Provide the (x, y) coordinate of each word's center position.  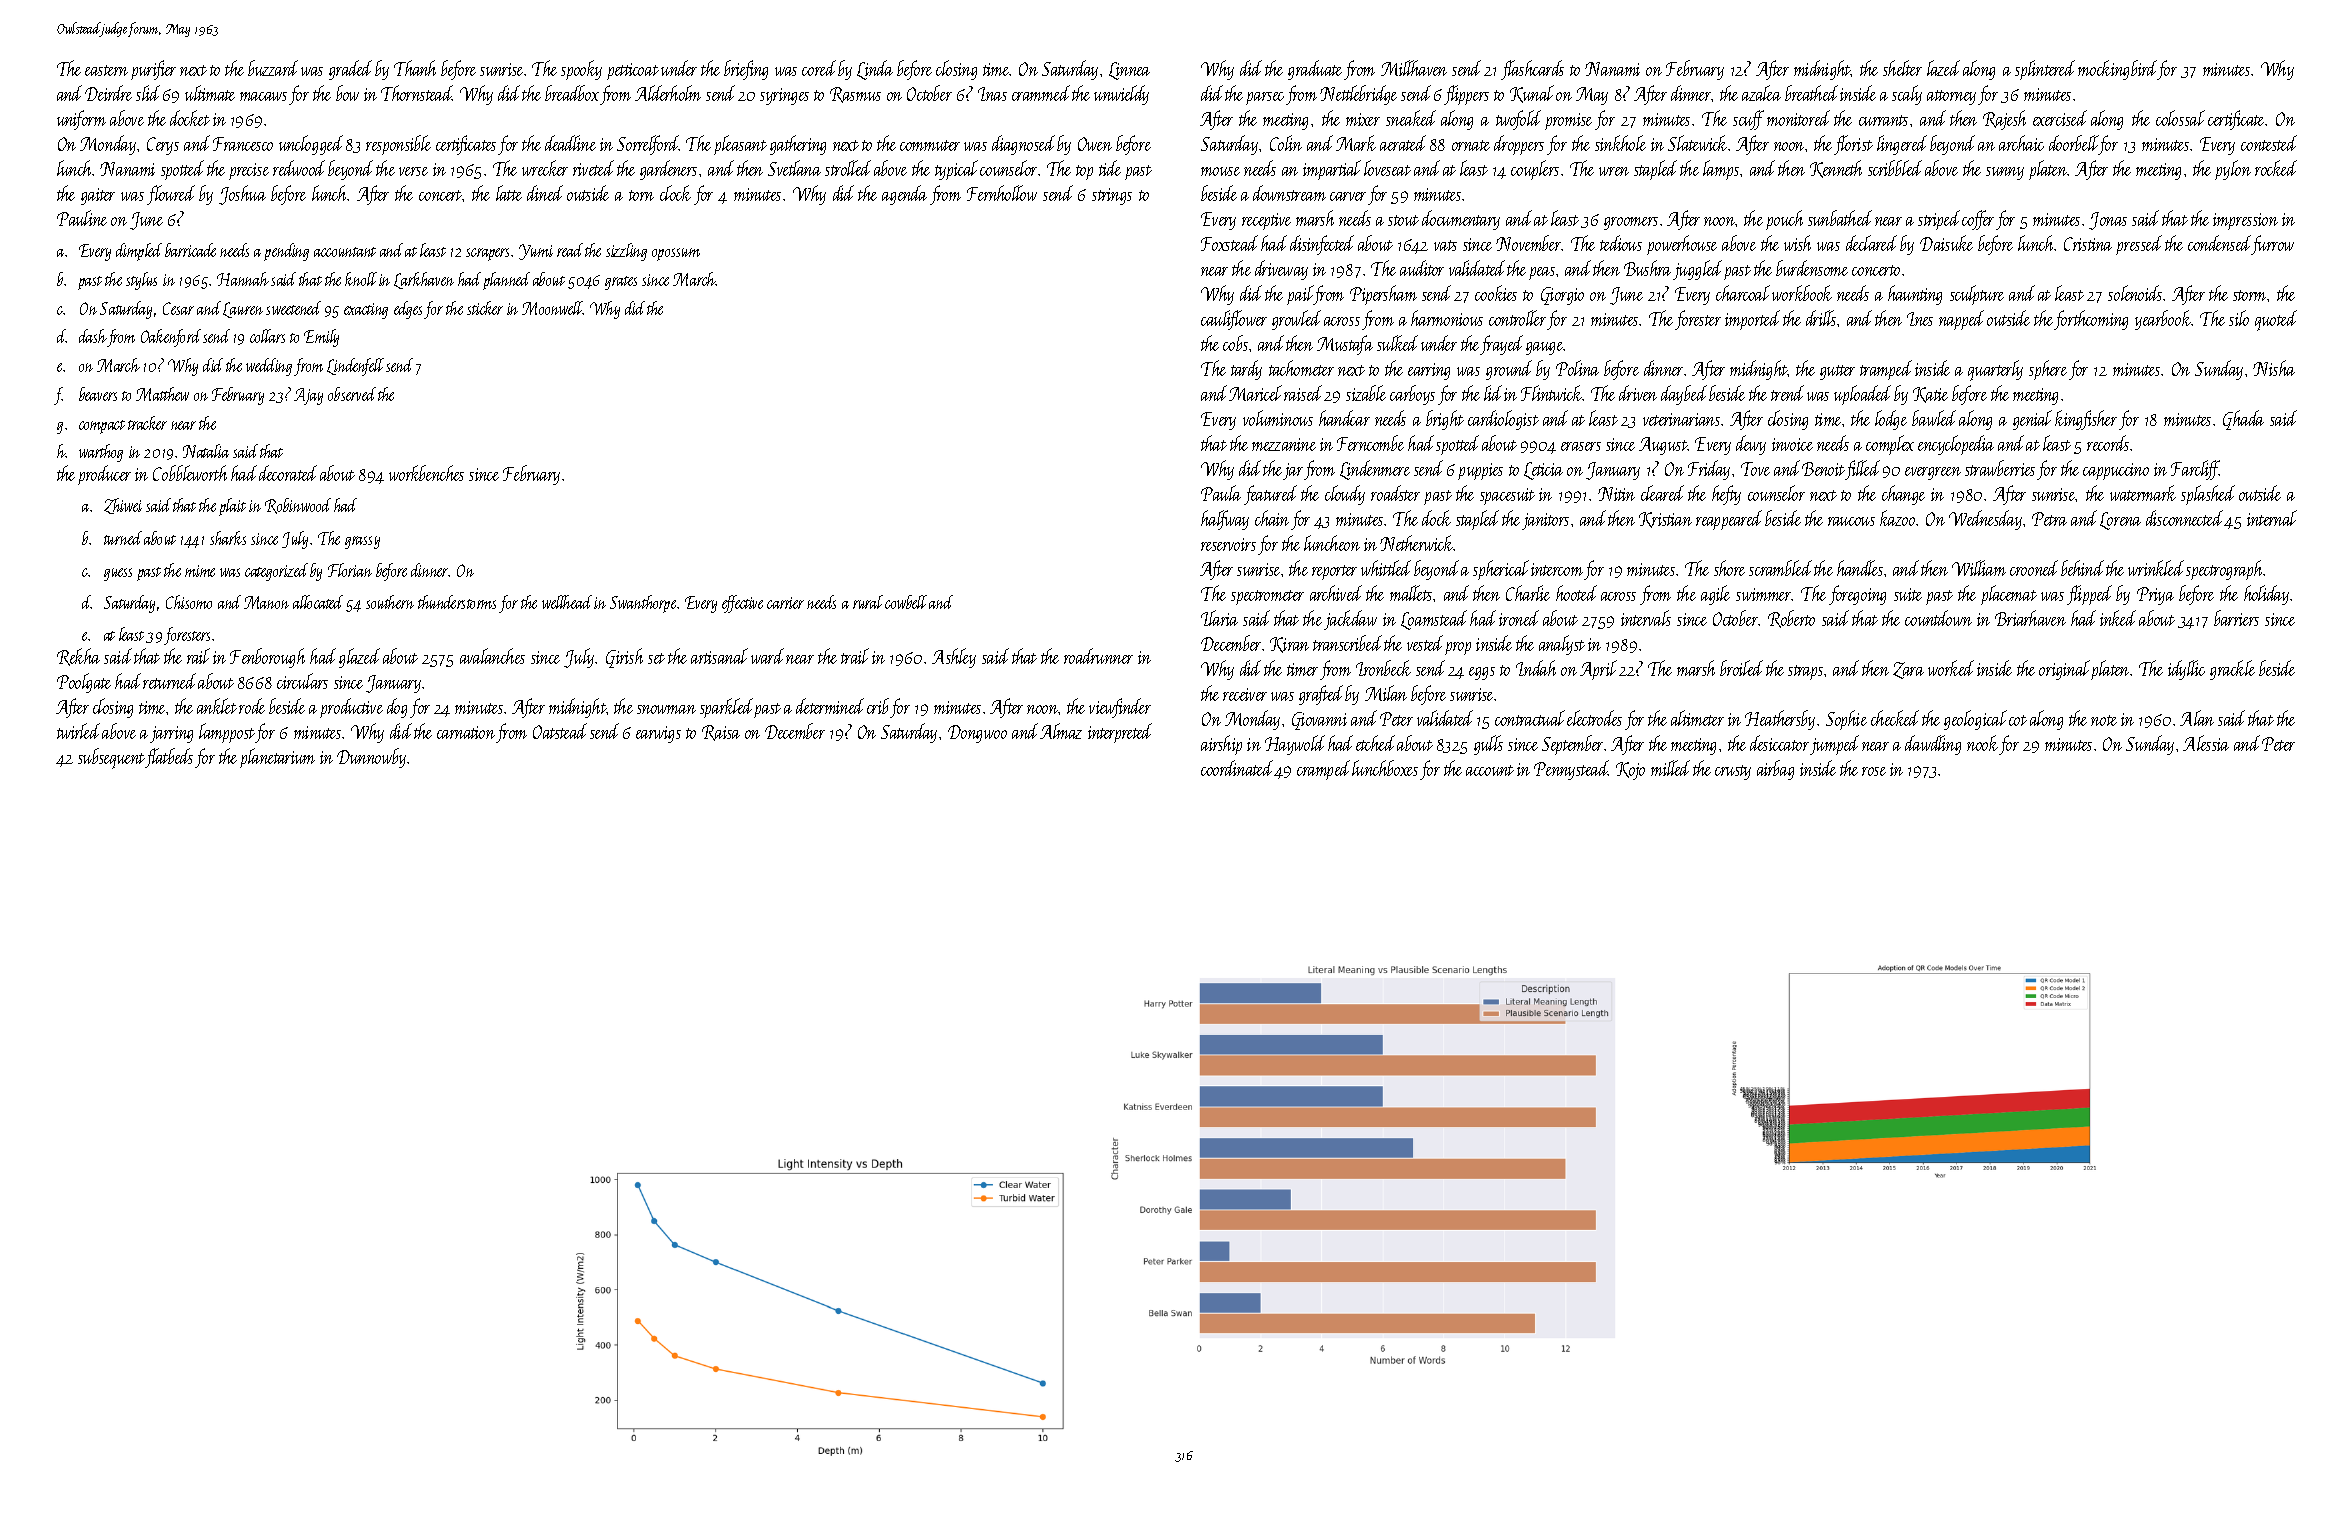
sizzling (626, 252)
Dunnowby (371, 758)
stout (1403, 220)
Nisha (2274, 368)
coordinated (1237, 768)
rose (1874, 771)
